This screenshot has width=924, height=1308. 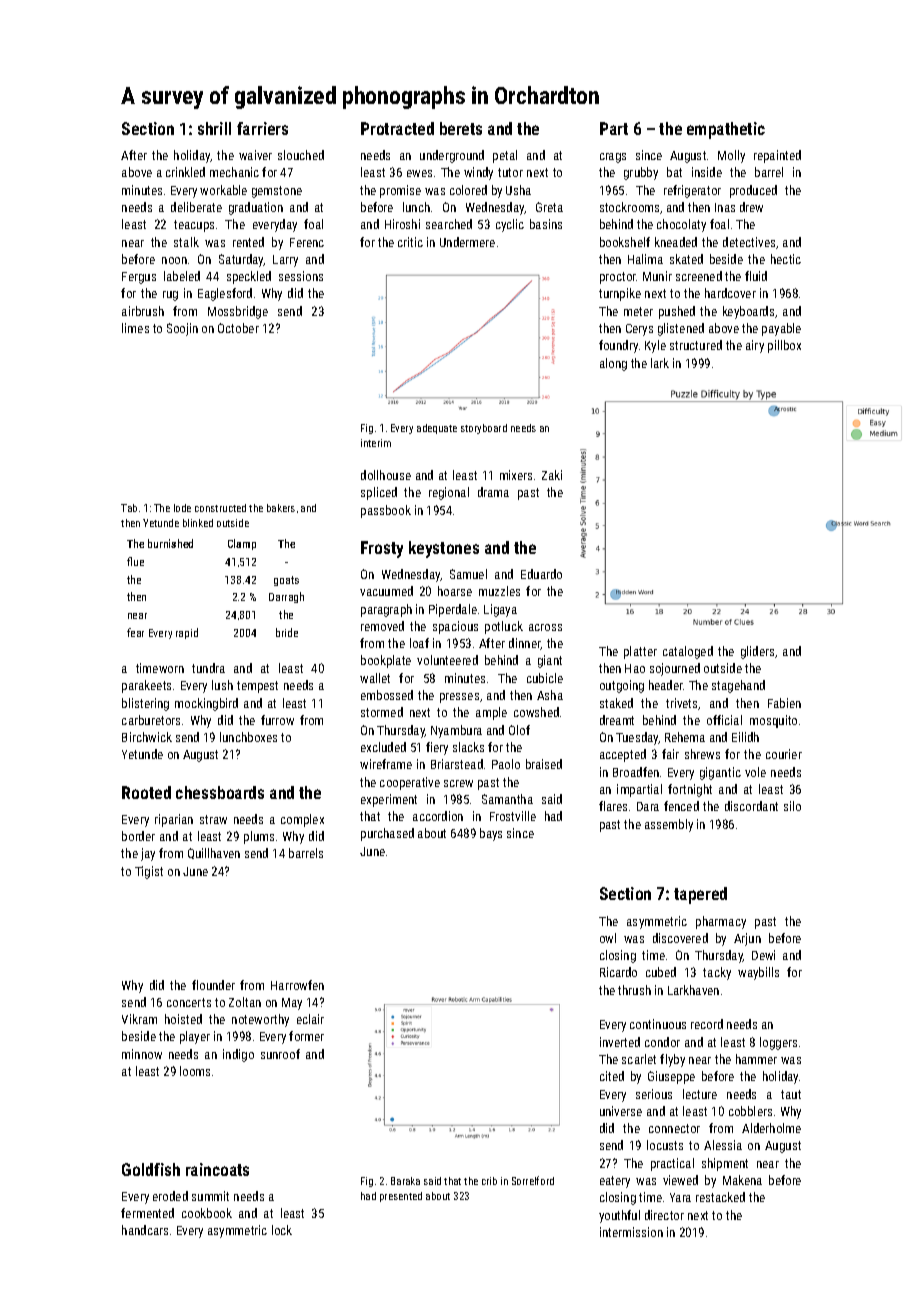 What do you see at coordinates (467, 242) in the screenshot?
I see `Undermere` at bounding box center [467, 242].
